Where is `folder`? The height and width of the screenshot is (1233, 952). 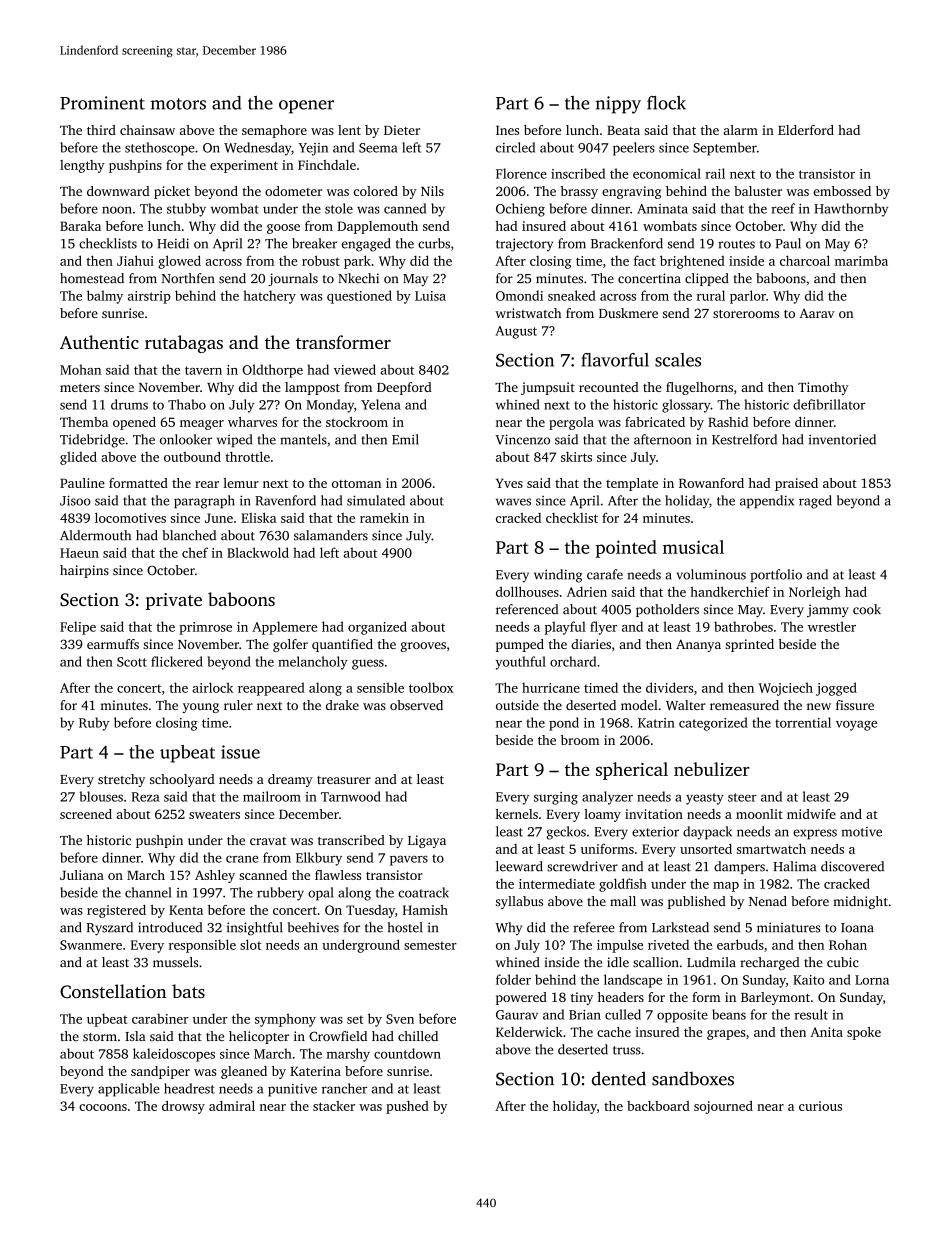
folder is located at coordinates (513, 979).
